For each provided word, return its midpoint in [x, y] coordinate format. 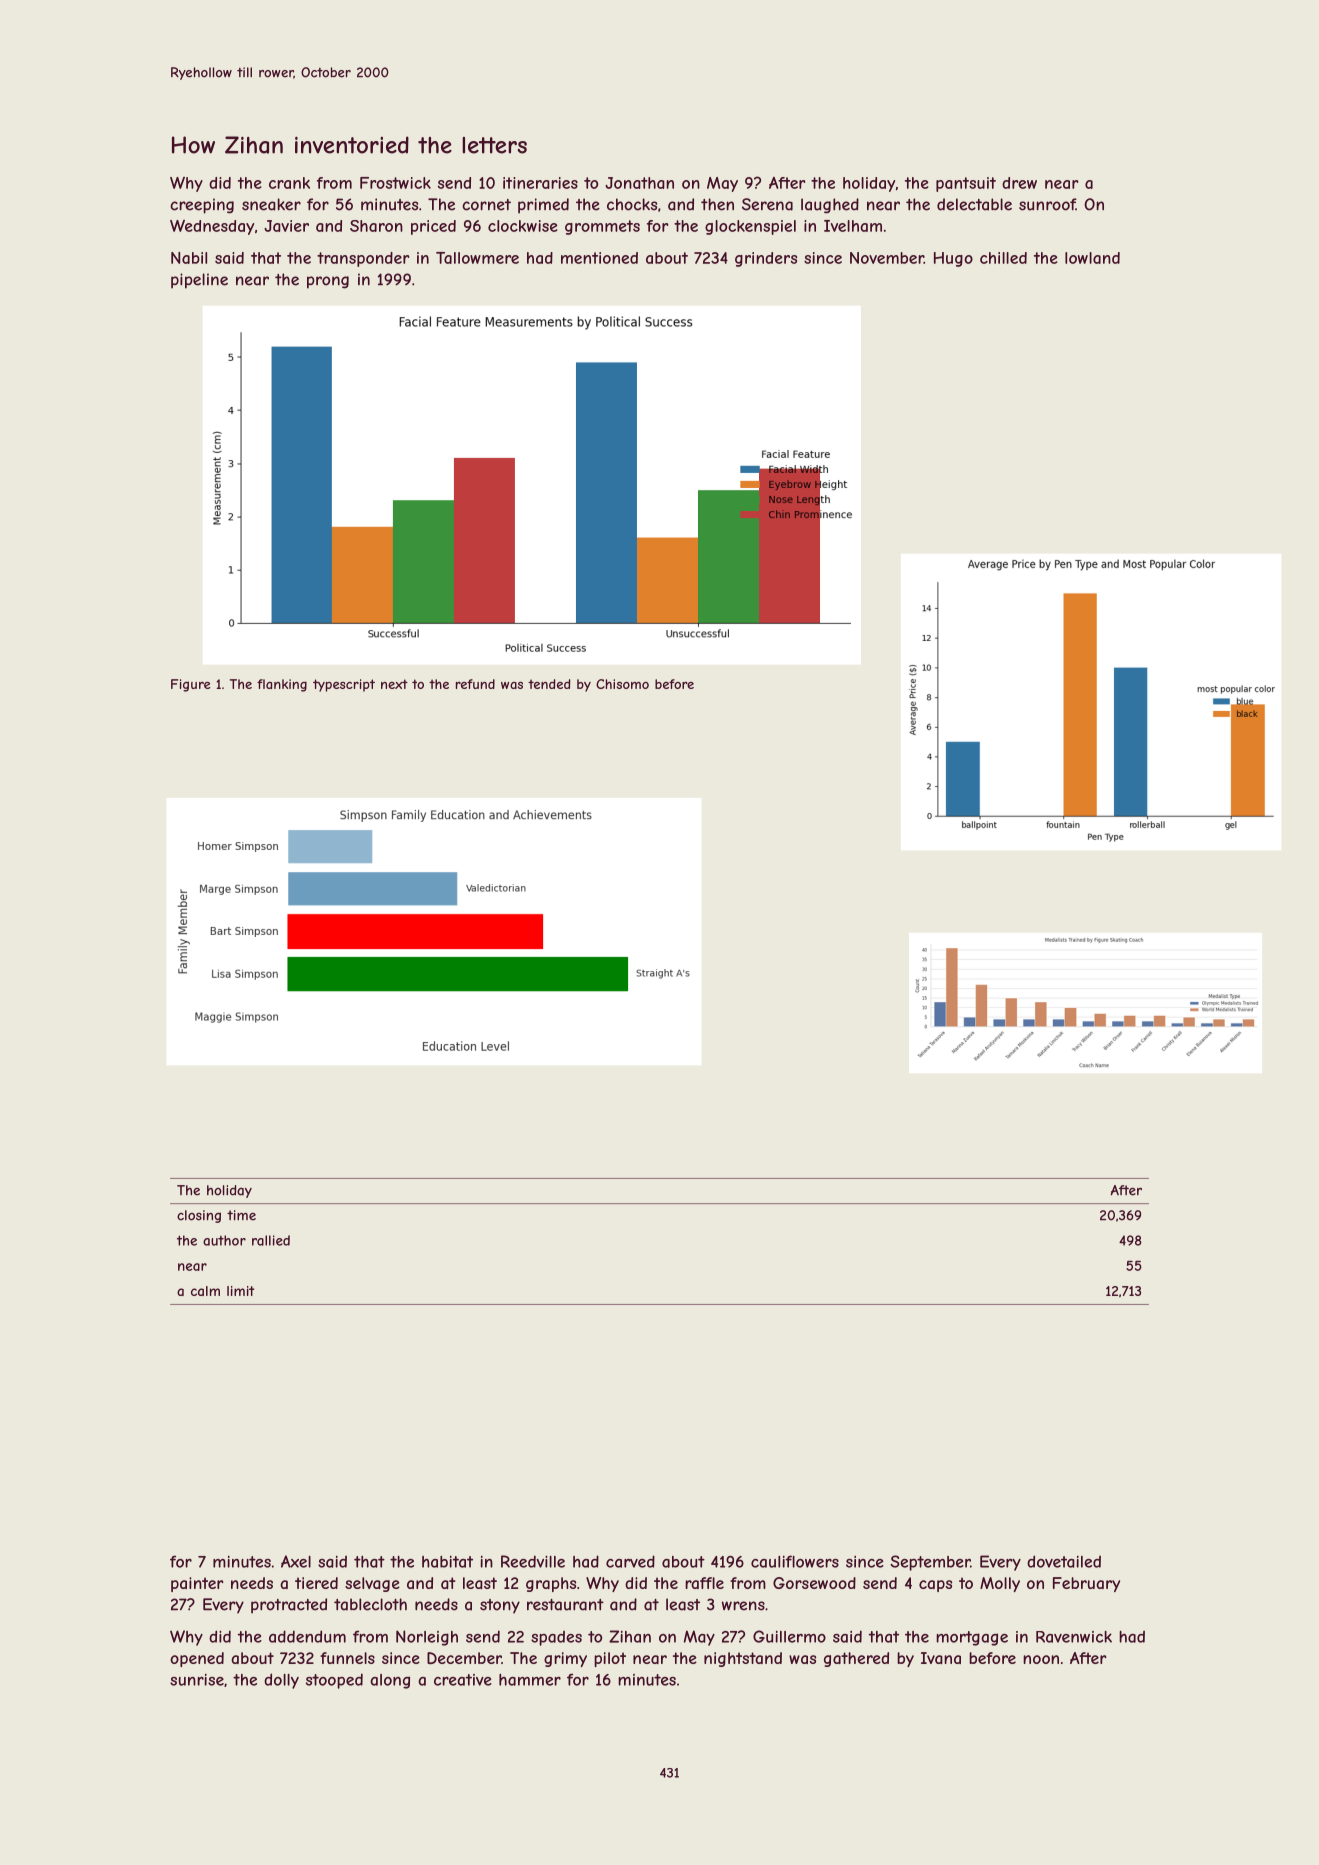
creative [463, 1680]
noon [1041, 1659]
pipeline [199, 281]
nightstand [743, 1659]
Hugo [953, 259]
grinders [766, 259]
